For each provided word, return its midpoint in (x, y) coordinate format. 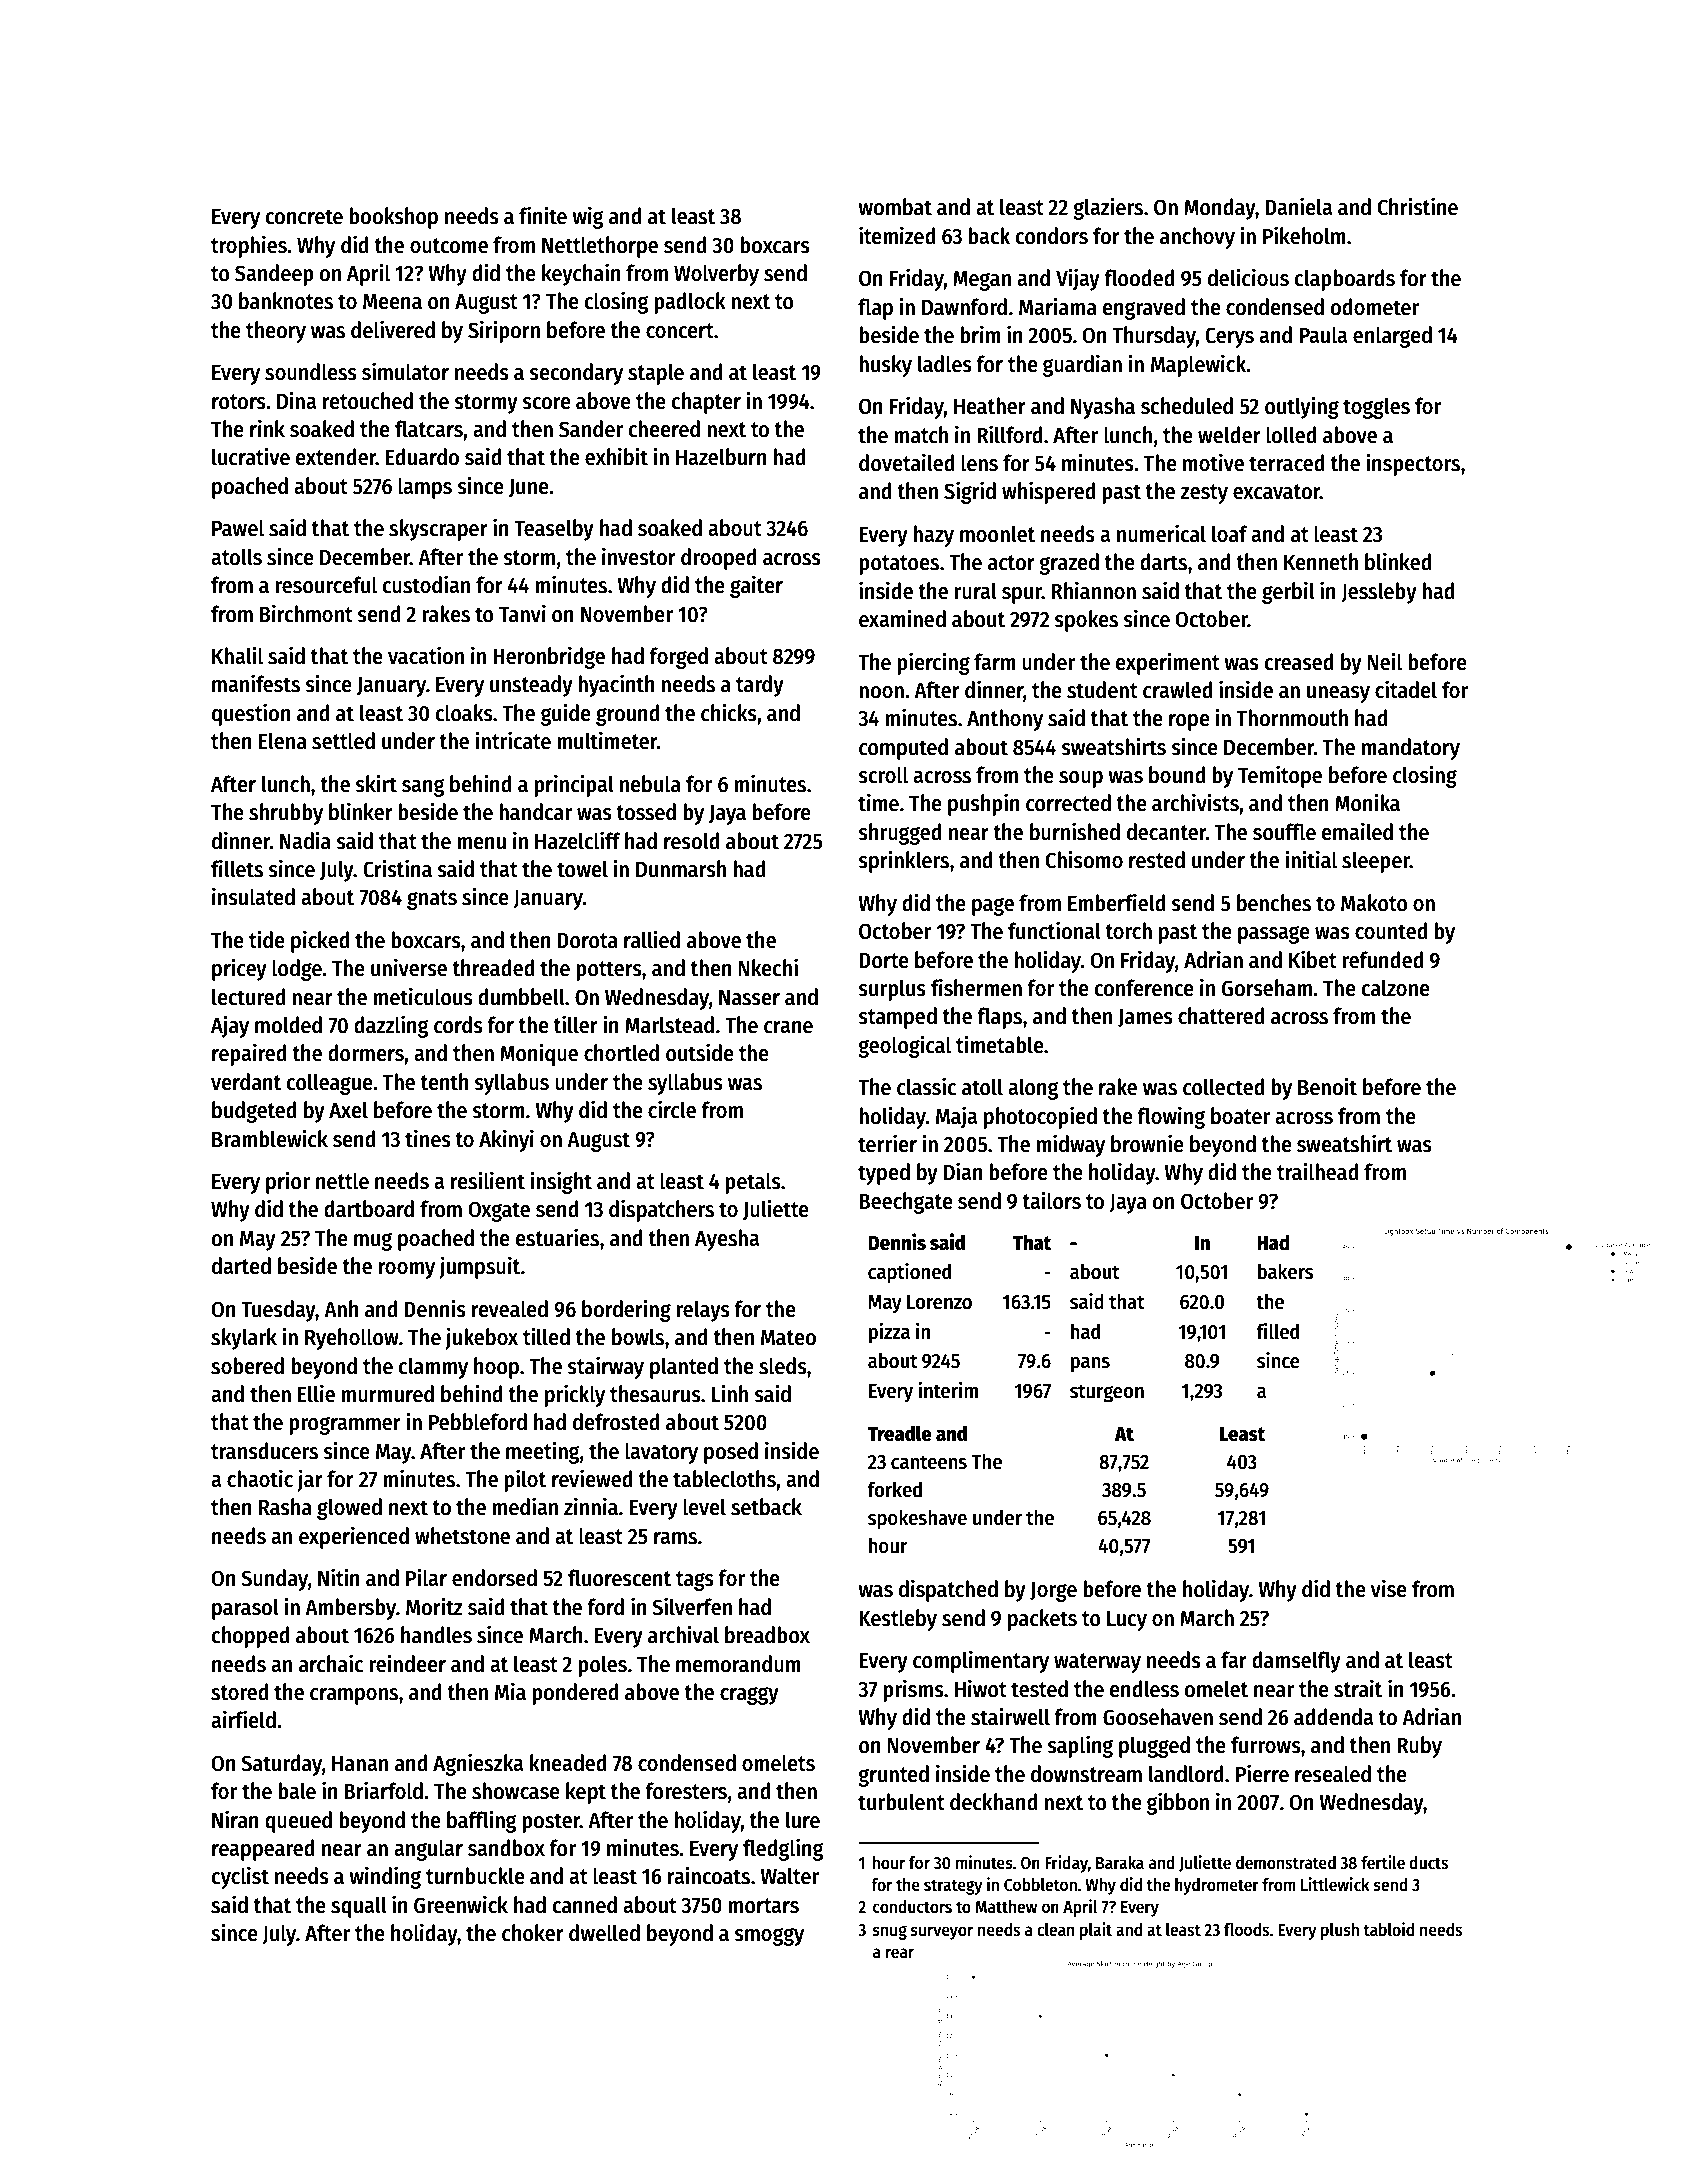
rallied (652, 939)
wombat (895, 207)
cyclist (240, 1877)
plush (1340, 1931)
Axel (348, 1110)
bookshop (393, 218)
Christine (1418, 206)
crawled (1177, 690)
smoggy (769, 1937)
